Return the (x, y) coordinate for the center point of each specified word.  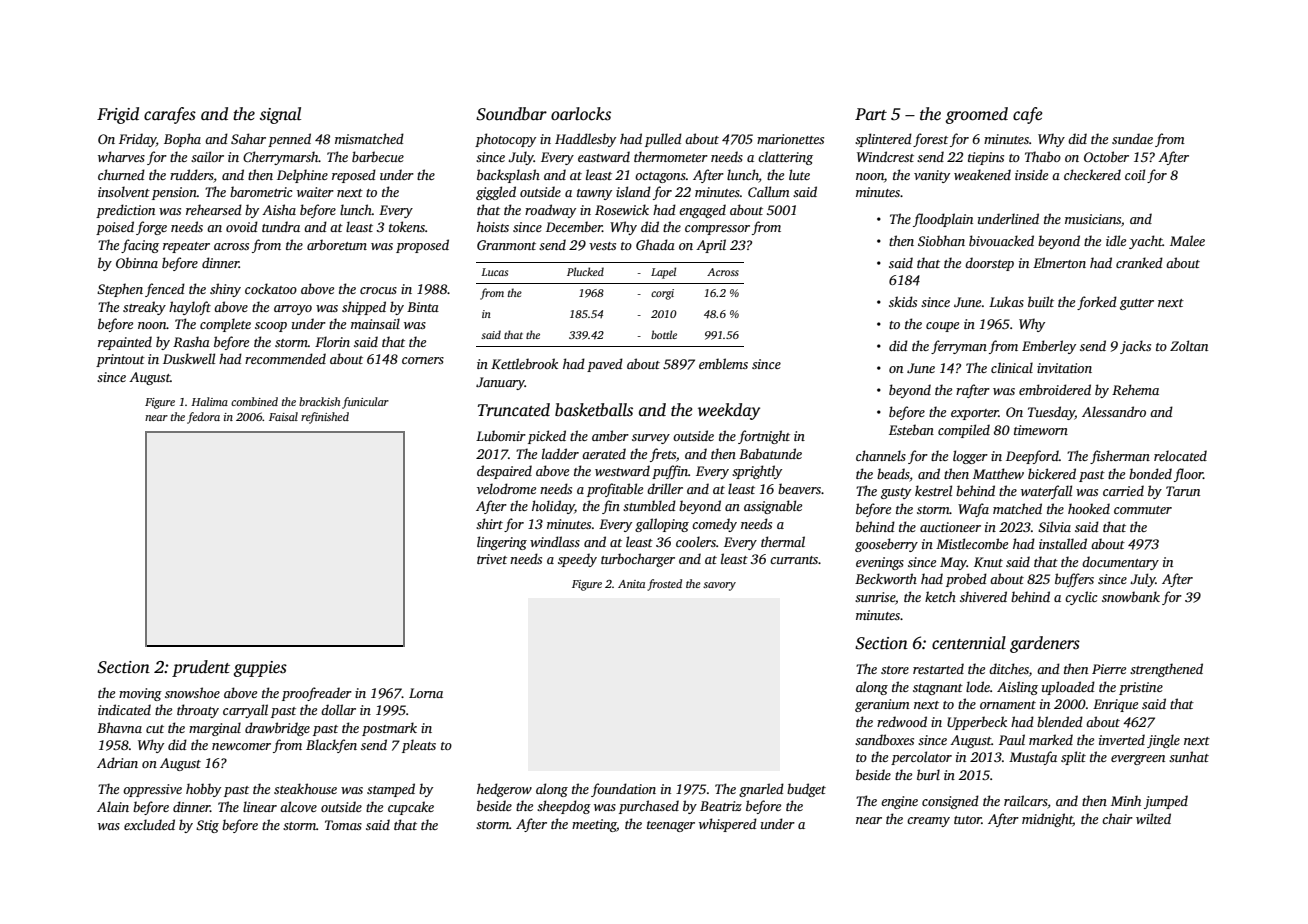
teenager (671, 826)
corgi (662, 294)
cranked (1139, 262)
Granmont (506, 245)
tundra (281, 226)
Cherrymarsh (281, 158)
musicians (1093, 219)
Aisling (1017, 688)
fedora (203, 418)
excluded (149, 824)
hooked (1089, 508)
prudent (201, 668)
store (895, 670)
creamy (928, 822)
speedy (577, 560)
